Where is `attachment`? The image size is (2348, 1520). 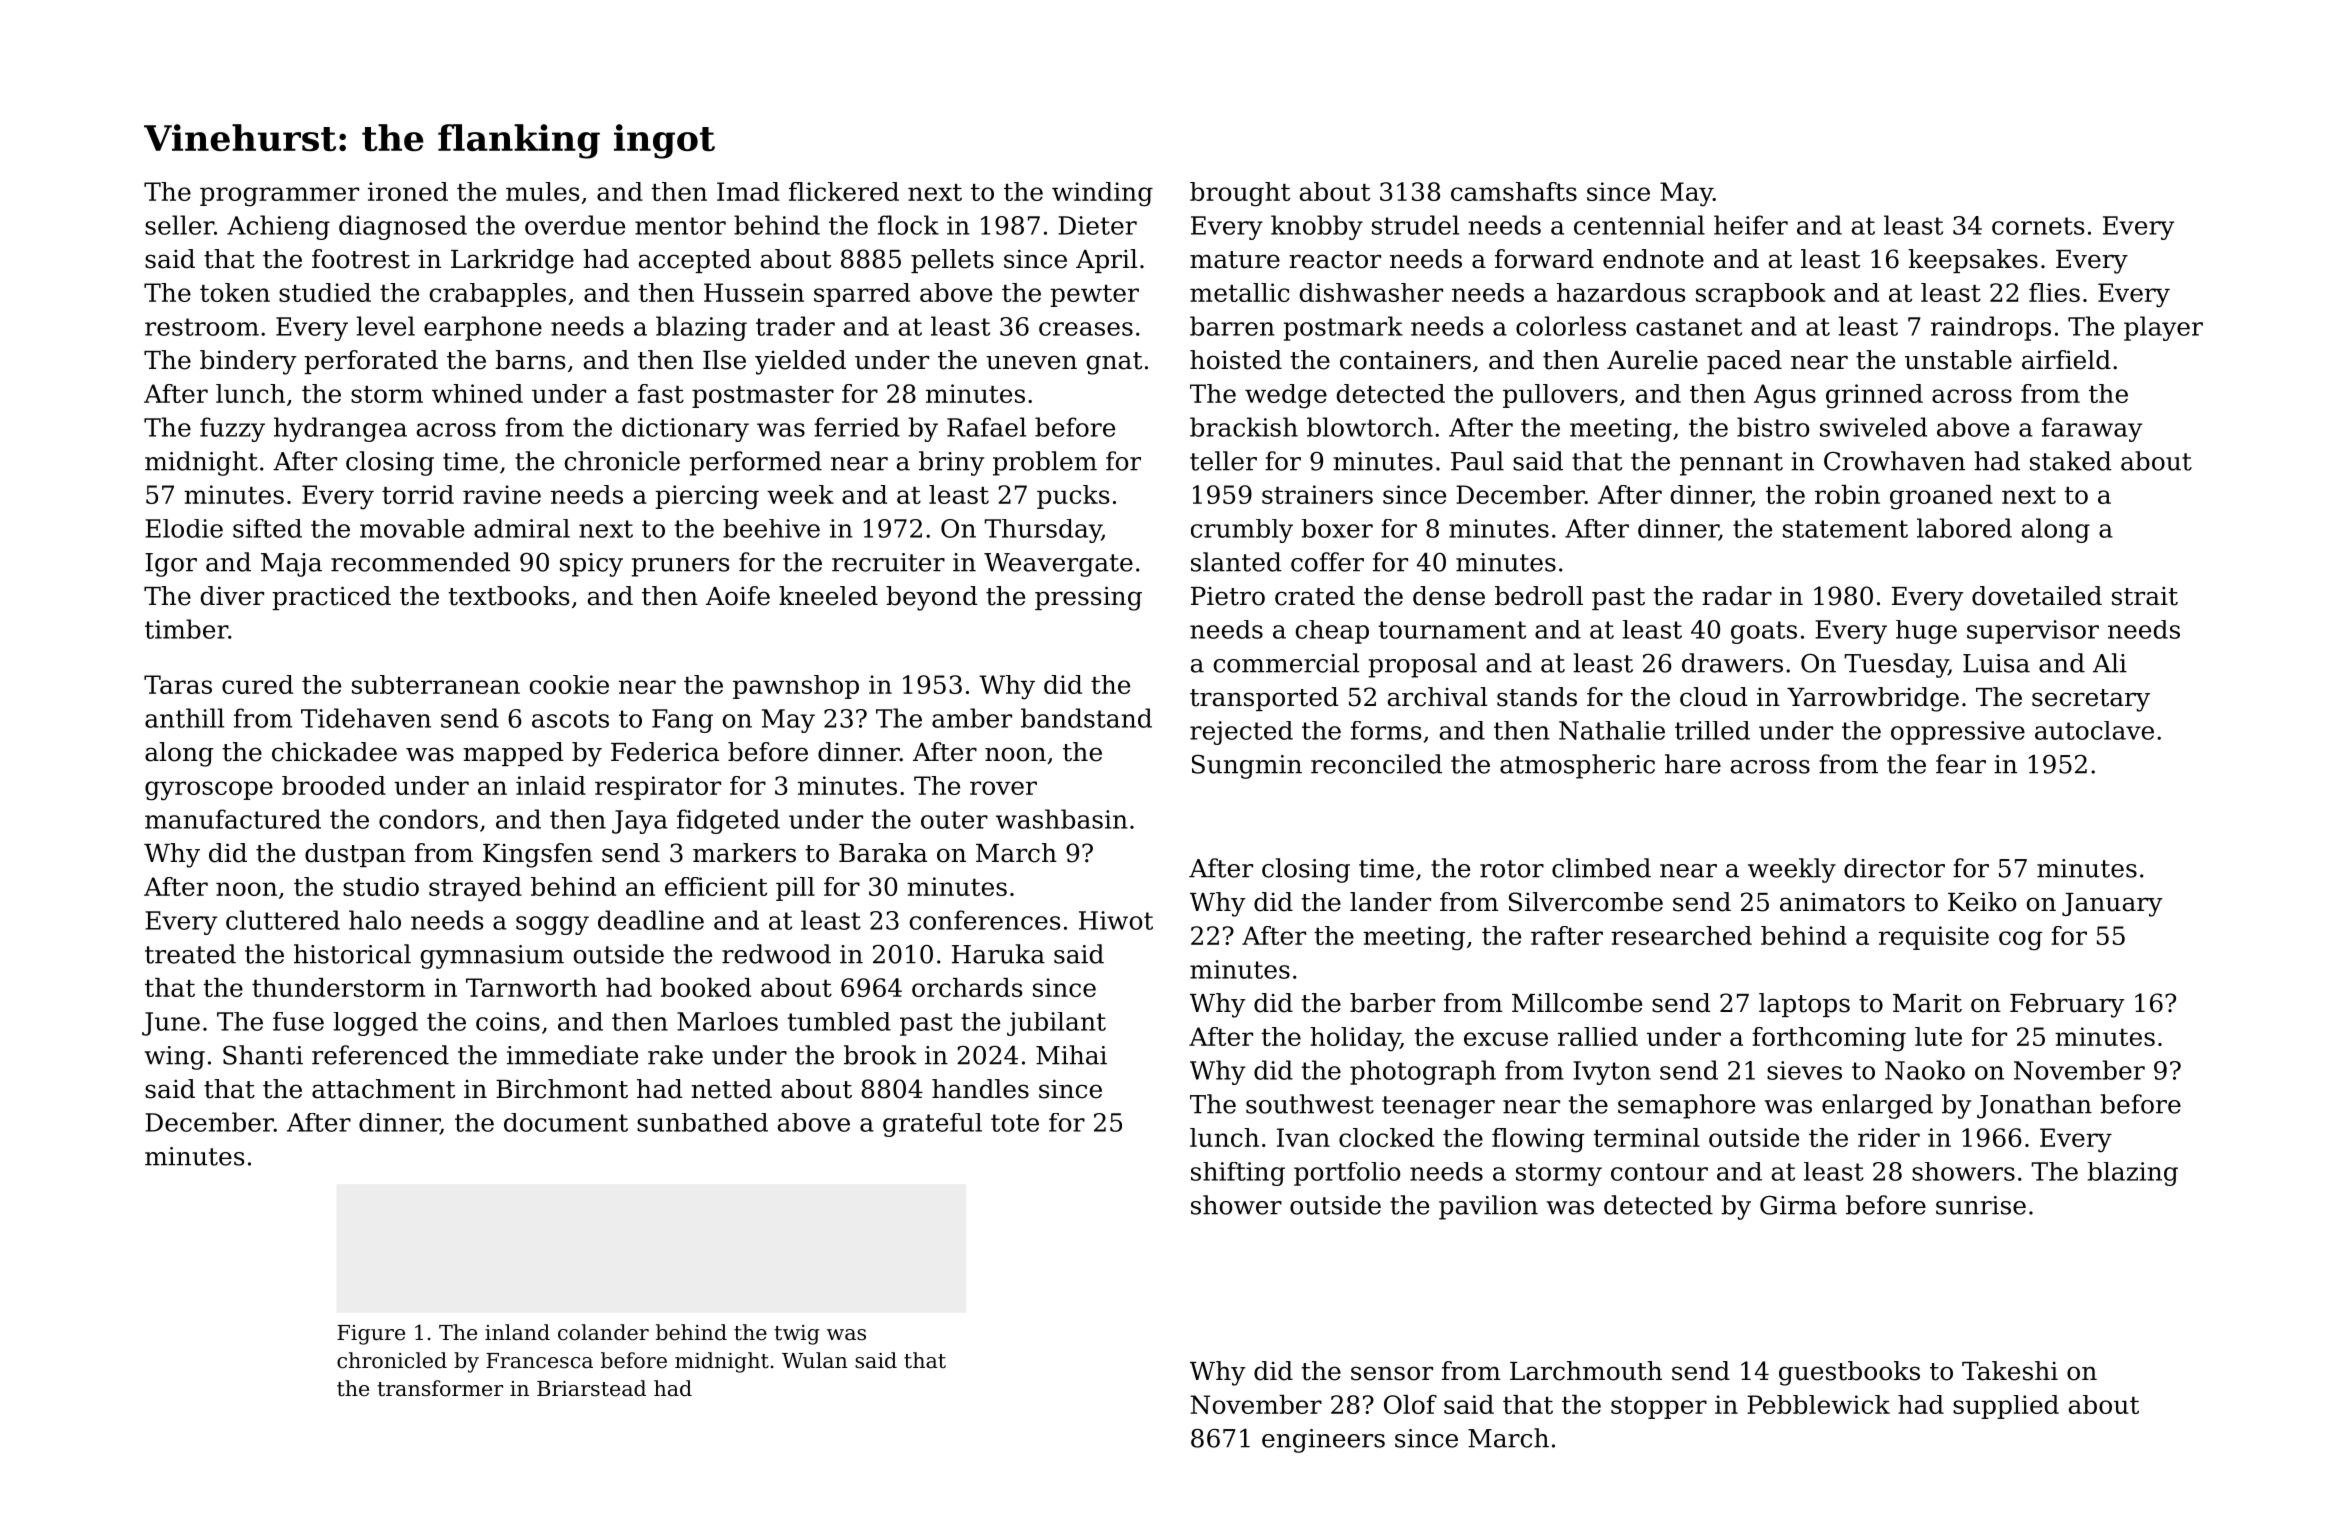 attachment is located at coordinates (383, 1089).
